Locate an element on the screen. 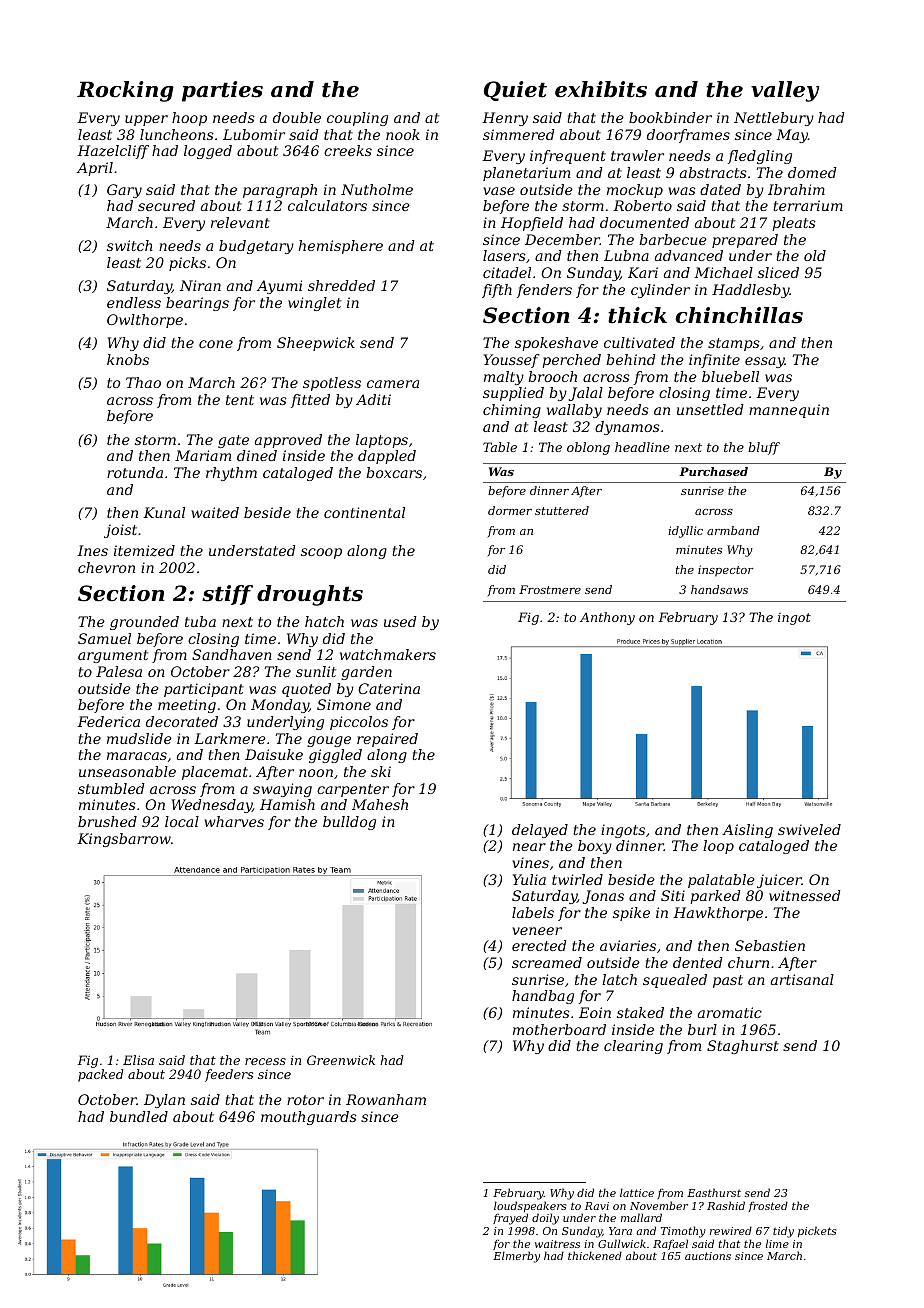 The width and height of the screenshot is (924, 1308). Greenwick is located at coordinates (341, 1060).
